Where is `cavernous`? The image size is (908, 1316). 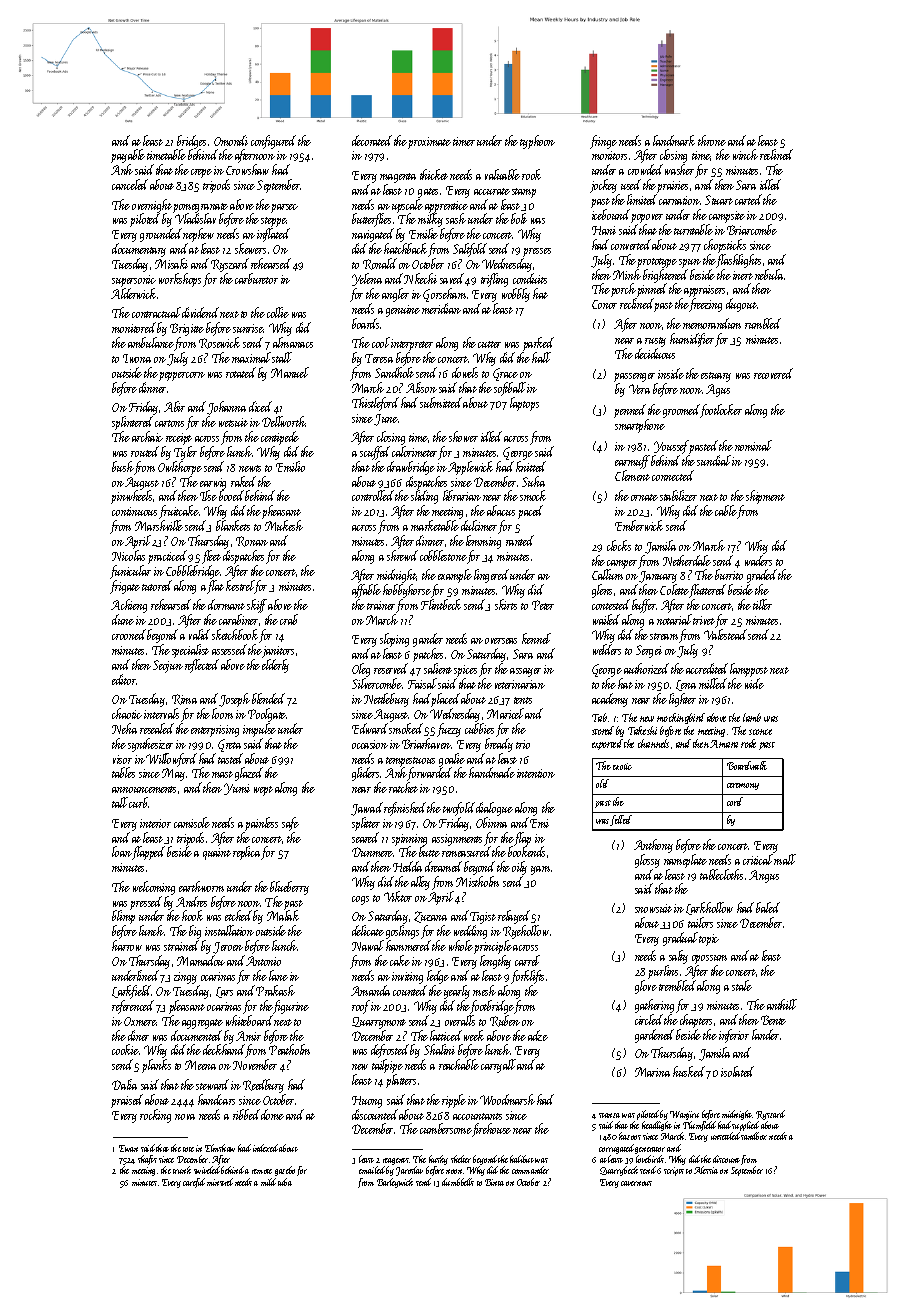 cavernous is located at coordinates (636, 1183).
